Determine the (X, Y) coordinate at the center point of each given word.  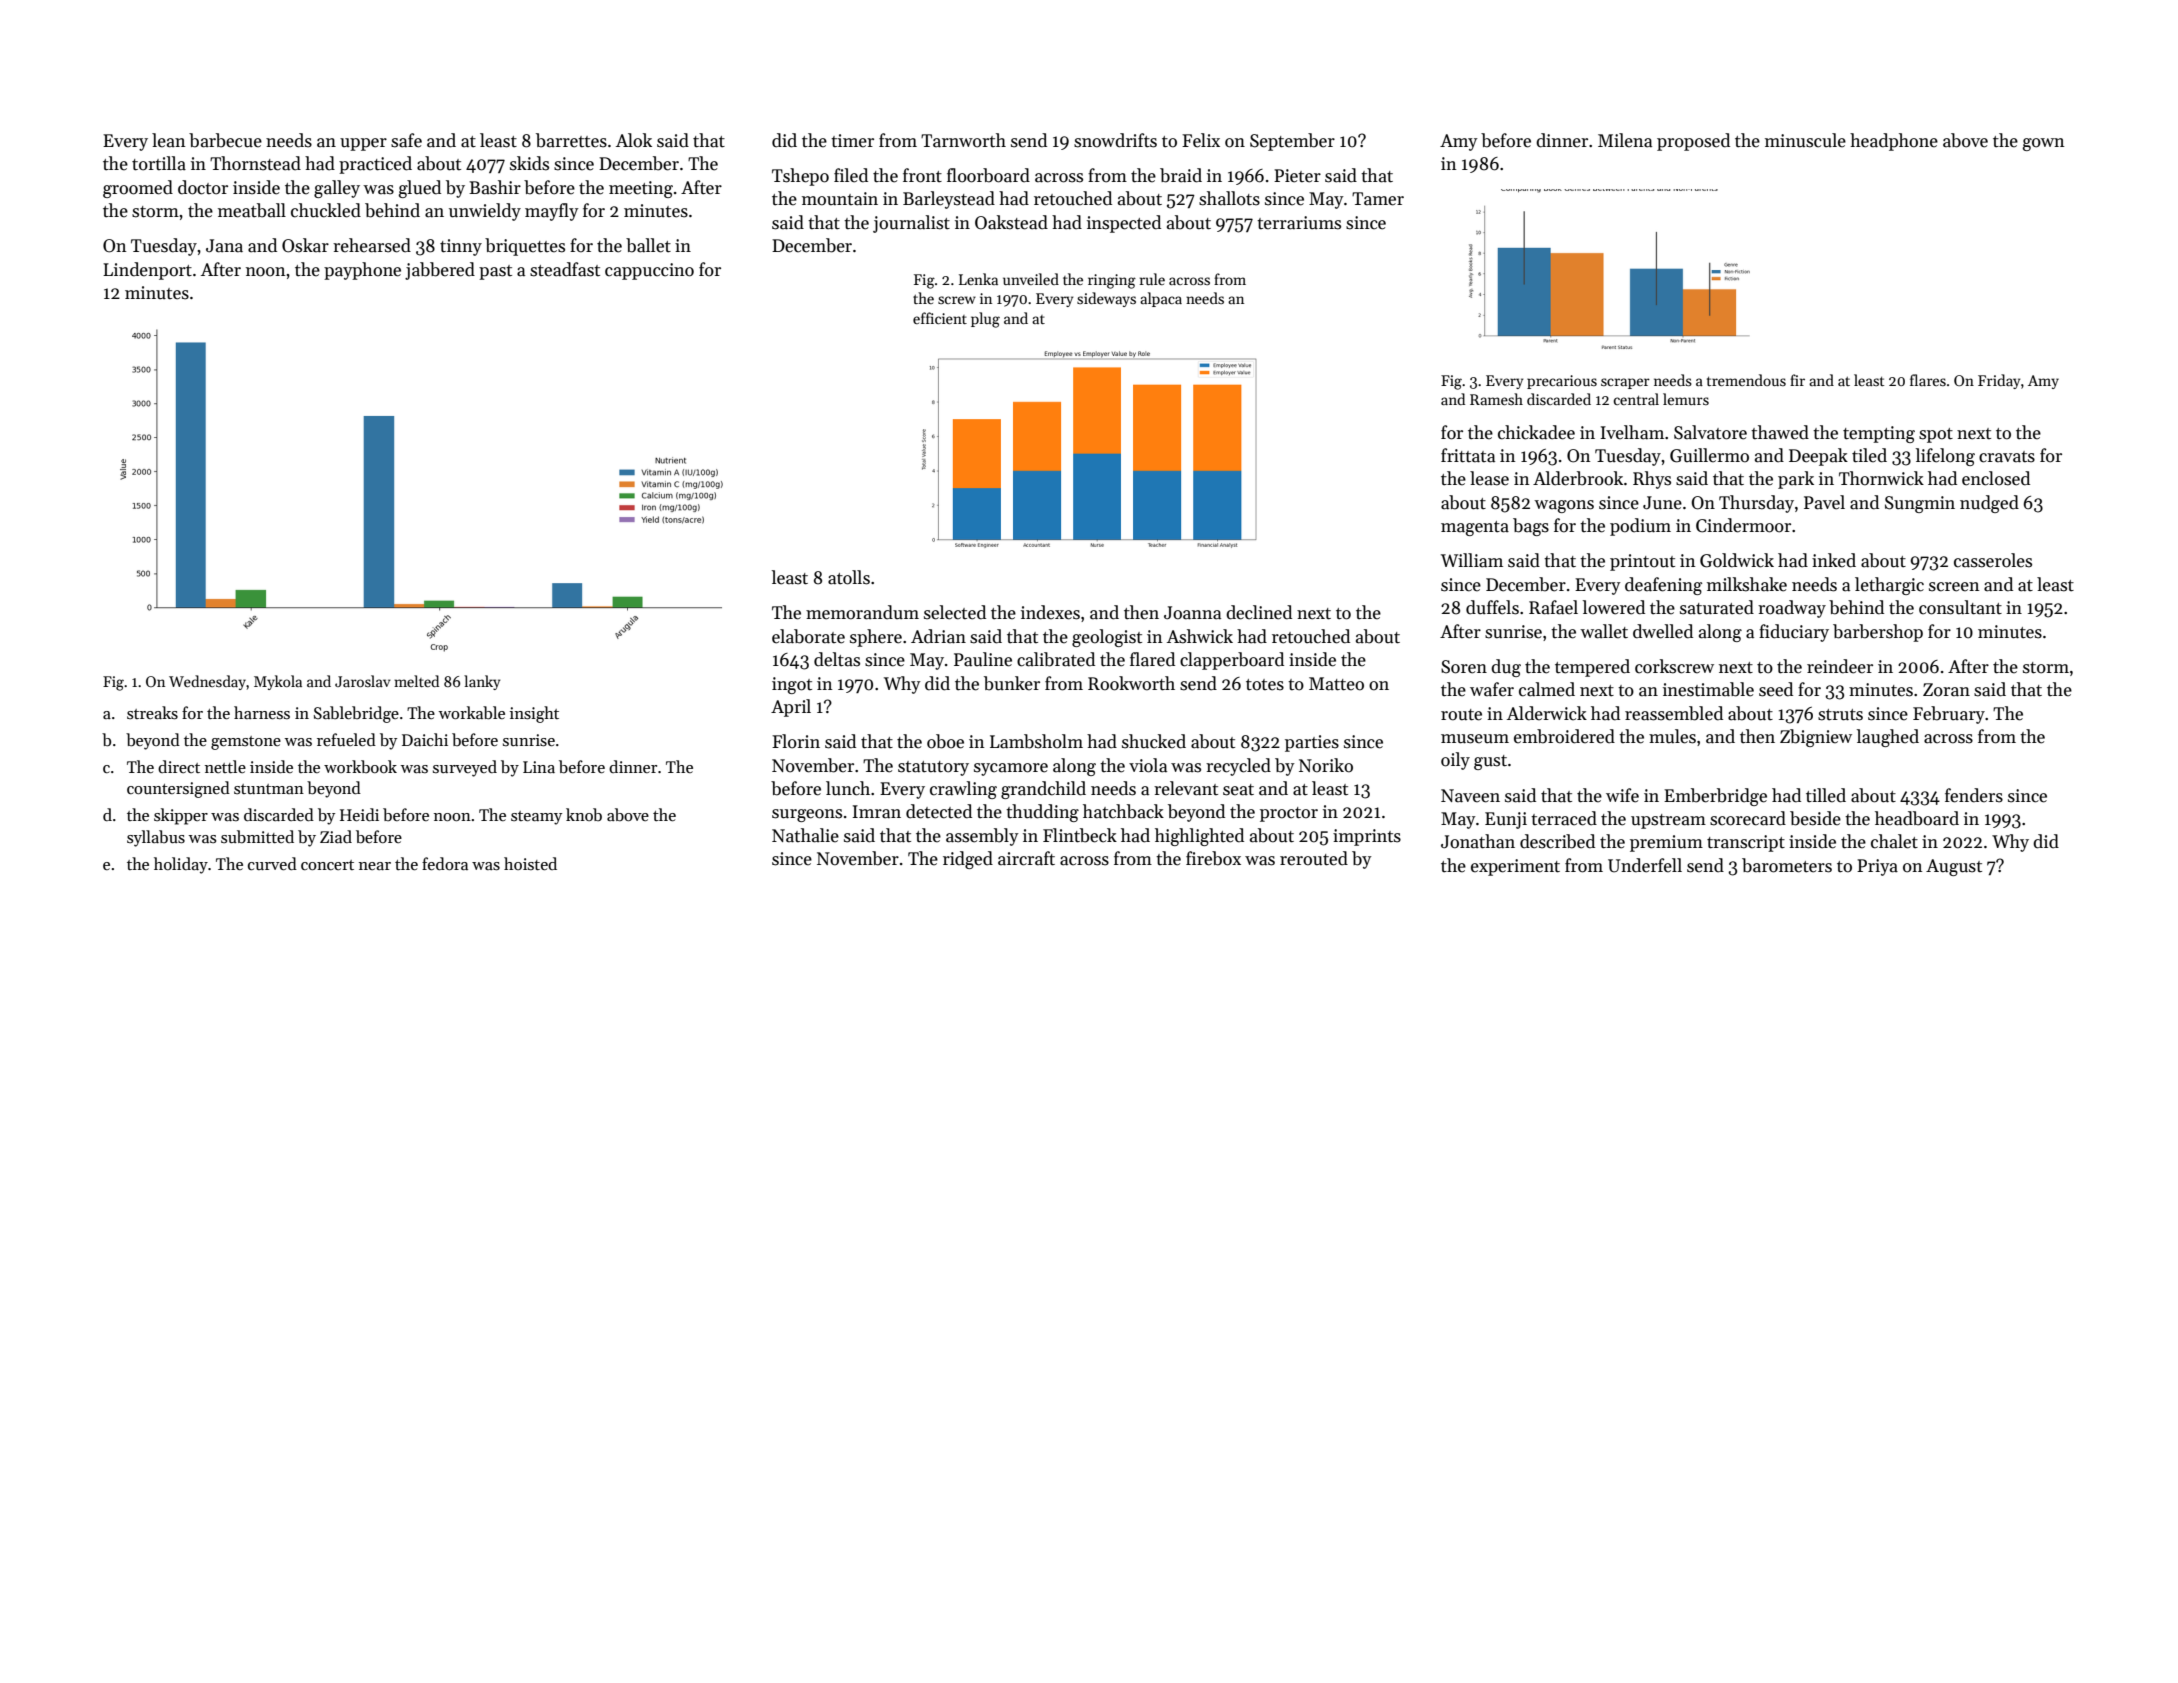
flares (1928, 380)
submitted (257, 836)
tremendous (1746, 380)
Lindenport (147, 271)
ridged (968, 860)
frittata (1468, 455)
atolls (849, 577)
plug (985, 320)
